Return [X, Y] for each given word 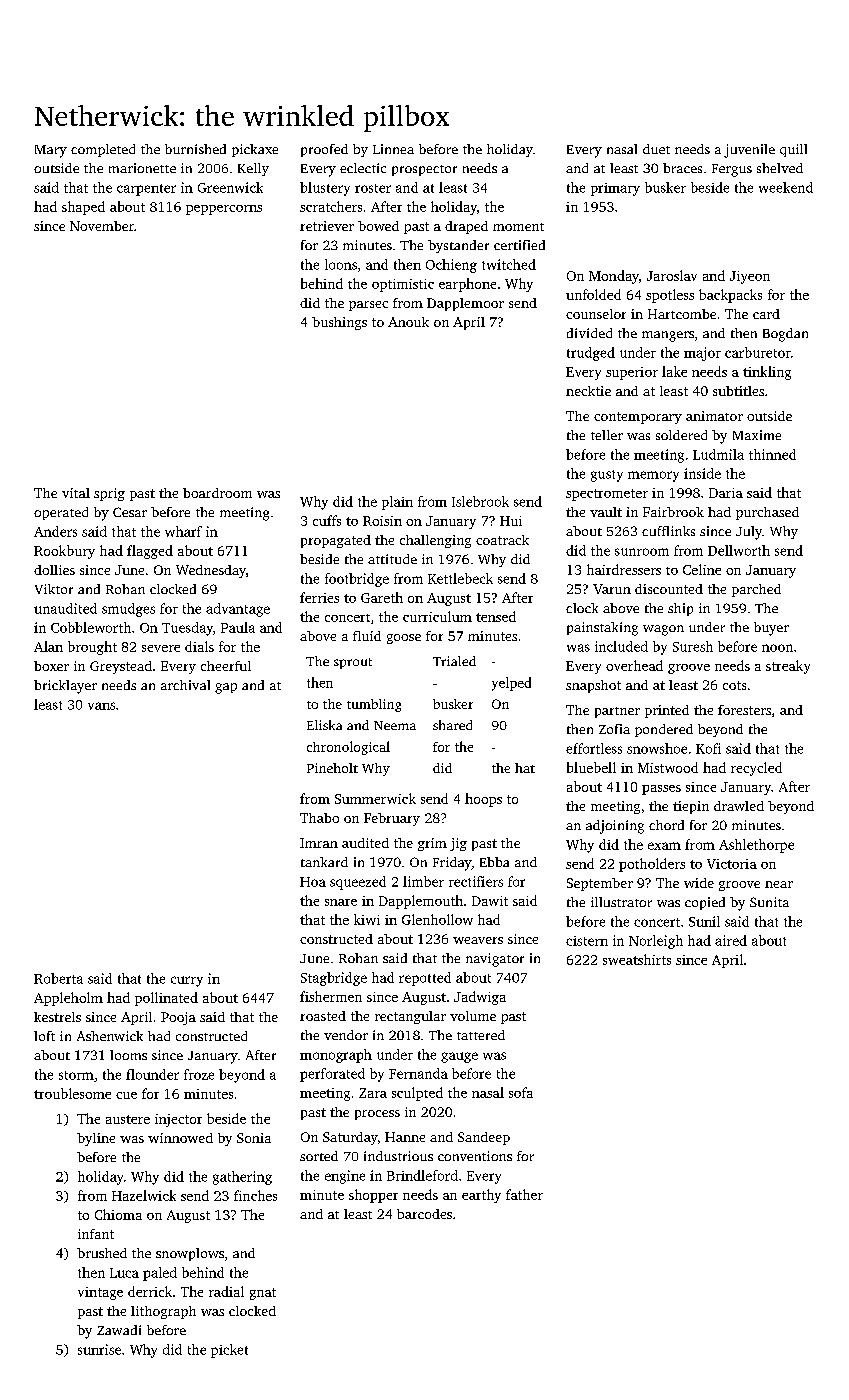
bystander [458, 246]
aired [731, 940]
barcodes [424, 1214]
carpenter [146, 190]
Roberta [58, 978]
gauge [459, 1057]
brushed [102, 1253]
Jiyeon [750, 277]
